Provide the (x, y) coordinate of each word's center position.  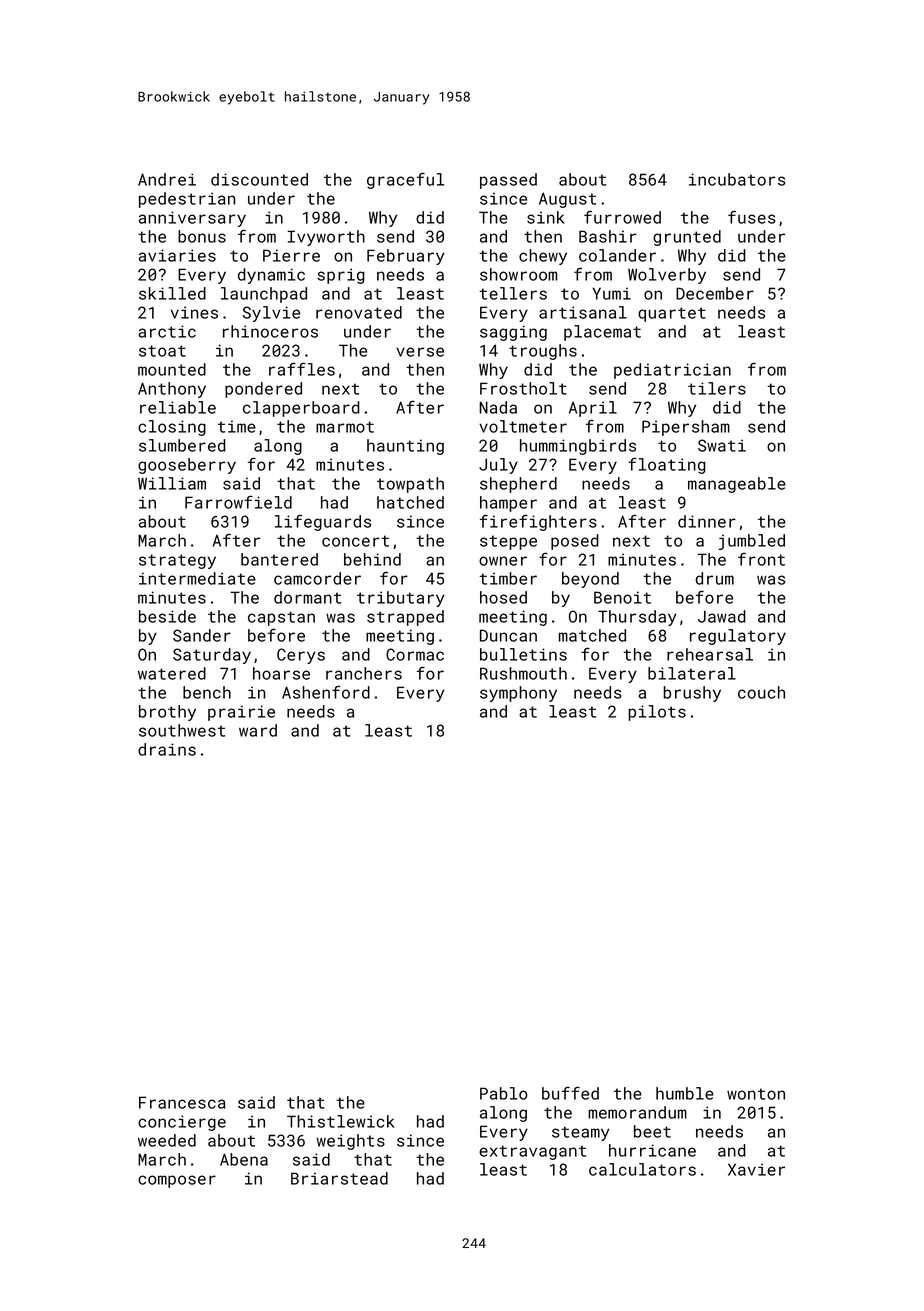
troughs (543, 352)
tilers (717, 388)
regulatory (738, 637)
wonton (756, 1094)
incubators (737, 179)
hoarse (281, 673)
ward (258, 730)
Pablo (504, 1093)
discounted (259, 179)
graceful (405, 180)
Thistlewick (341, 1121)
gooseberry (187, 466)
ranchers (364, 673)
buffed (570, 1093)
